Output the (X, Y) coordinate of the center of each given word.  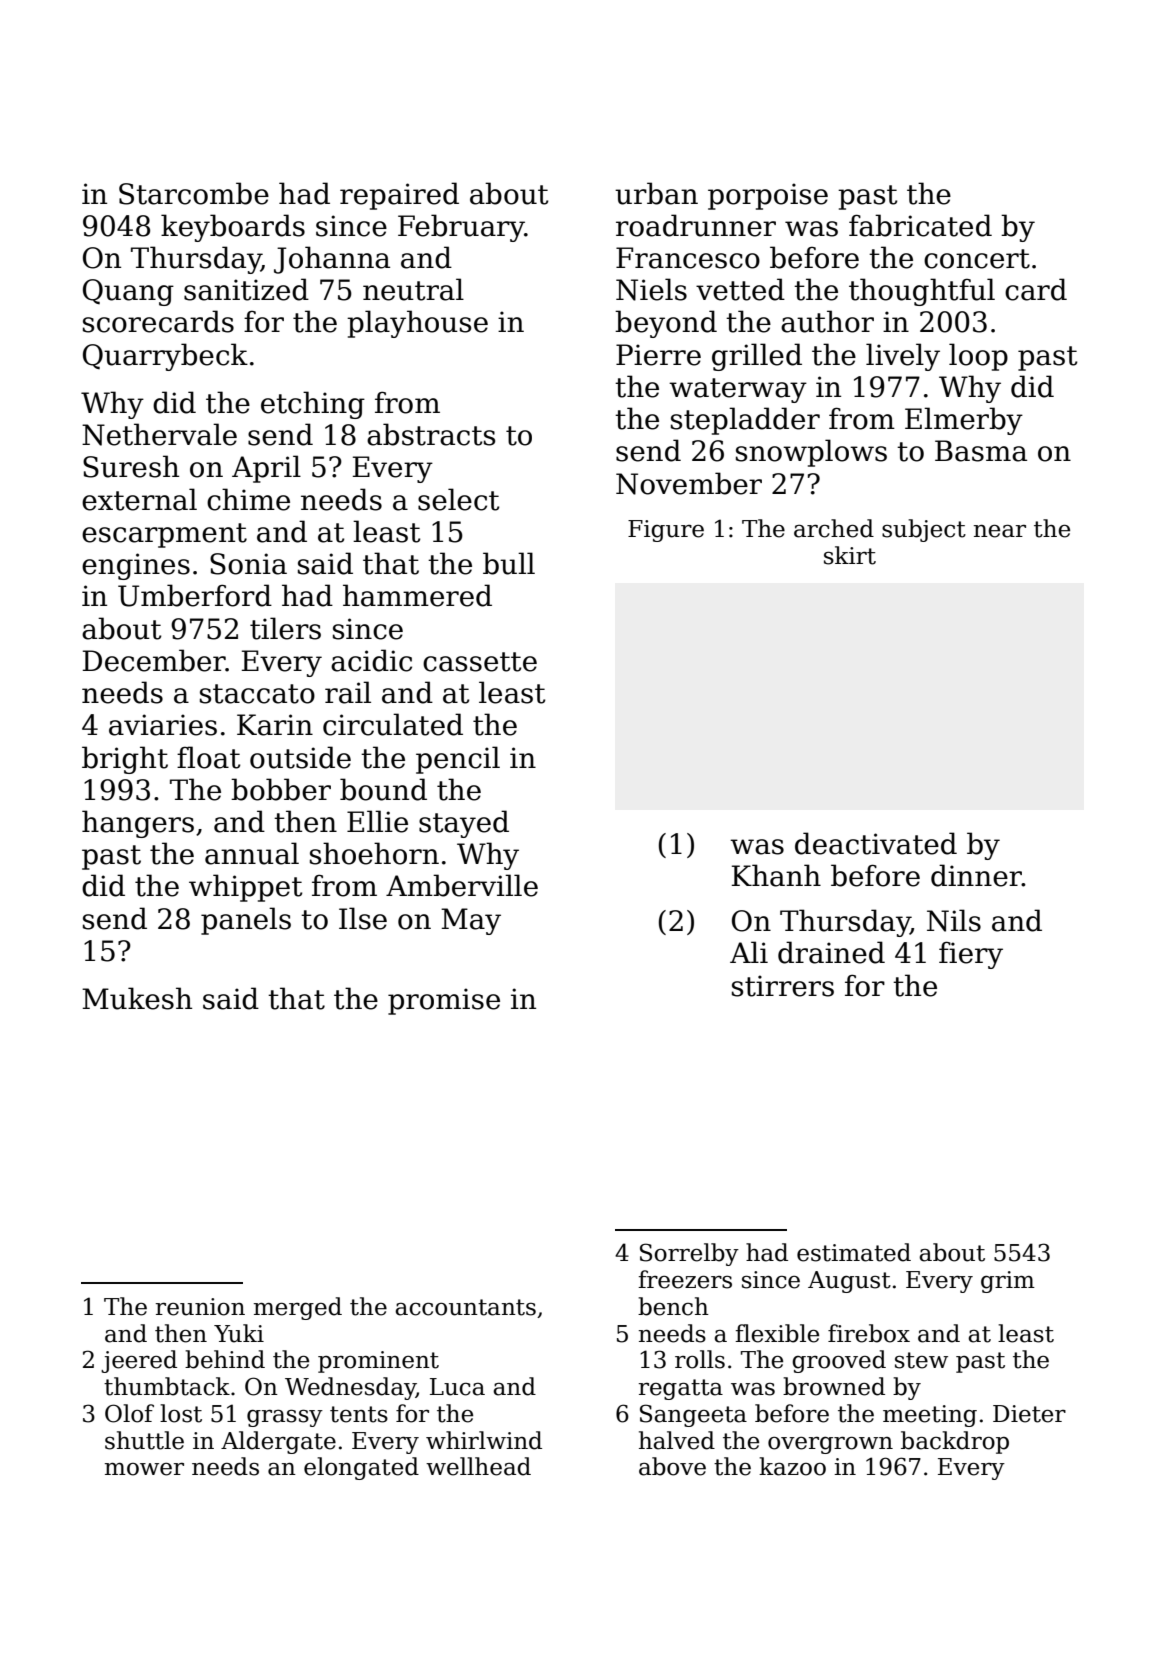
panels (246, 921)
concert (977, 259)
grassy (285, 1418)
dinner (976, 875)
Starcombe (194, 193)
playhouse (417, 324)
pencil (458, 760)
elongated (361, 1468)
